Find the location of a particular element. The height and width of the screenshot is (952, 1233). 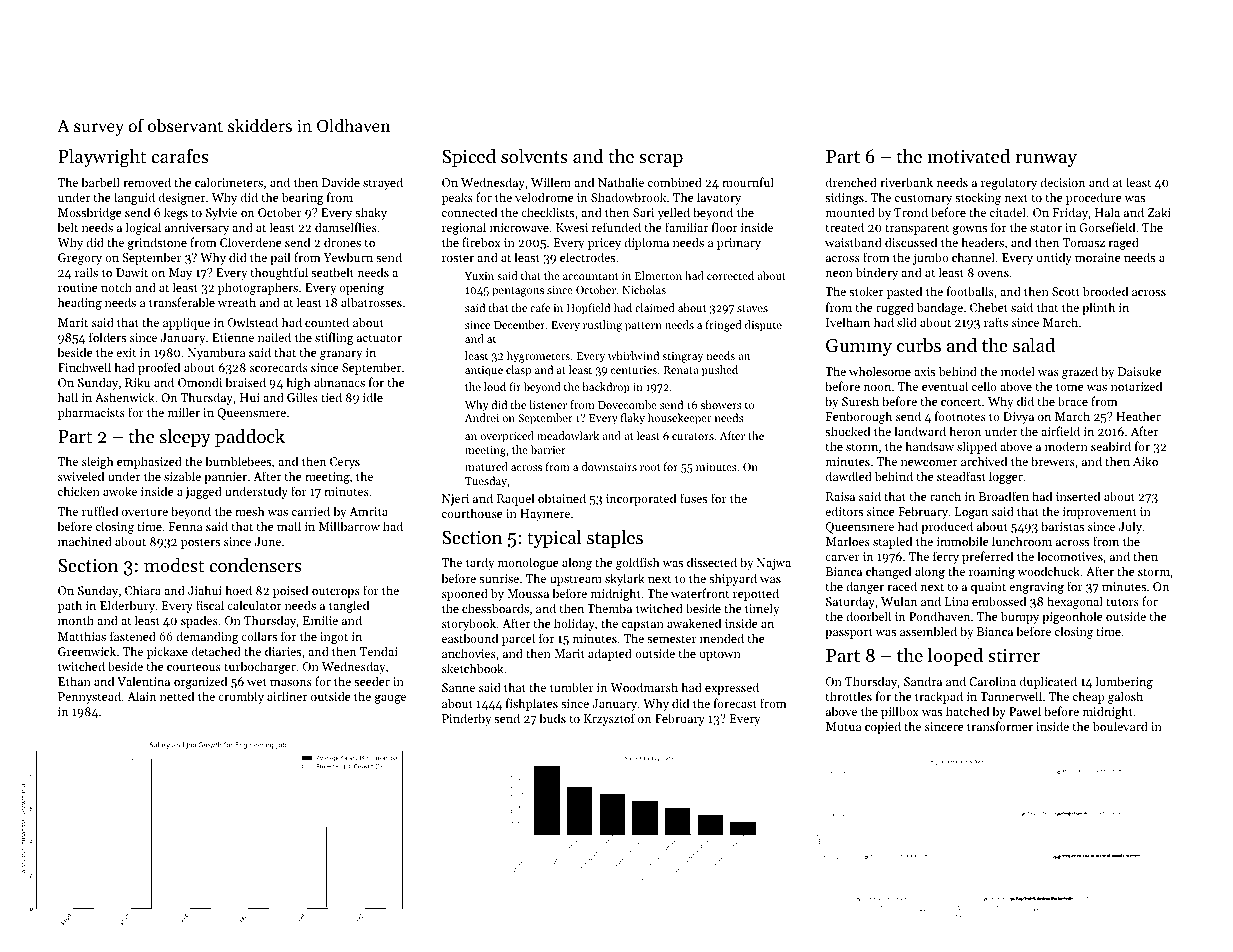

Wulan is located at coordinates (899, 601).
